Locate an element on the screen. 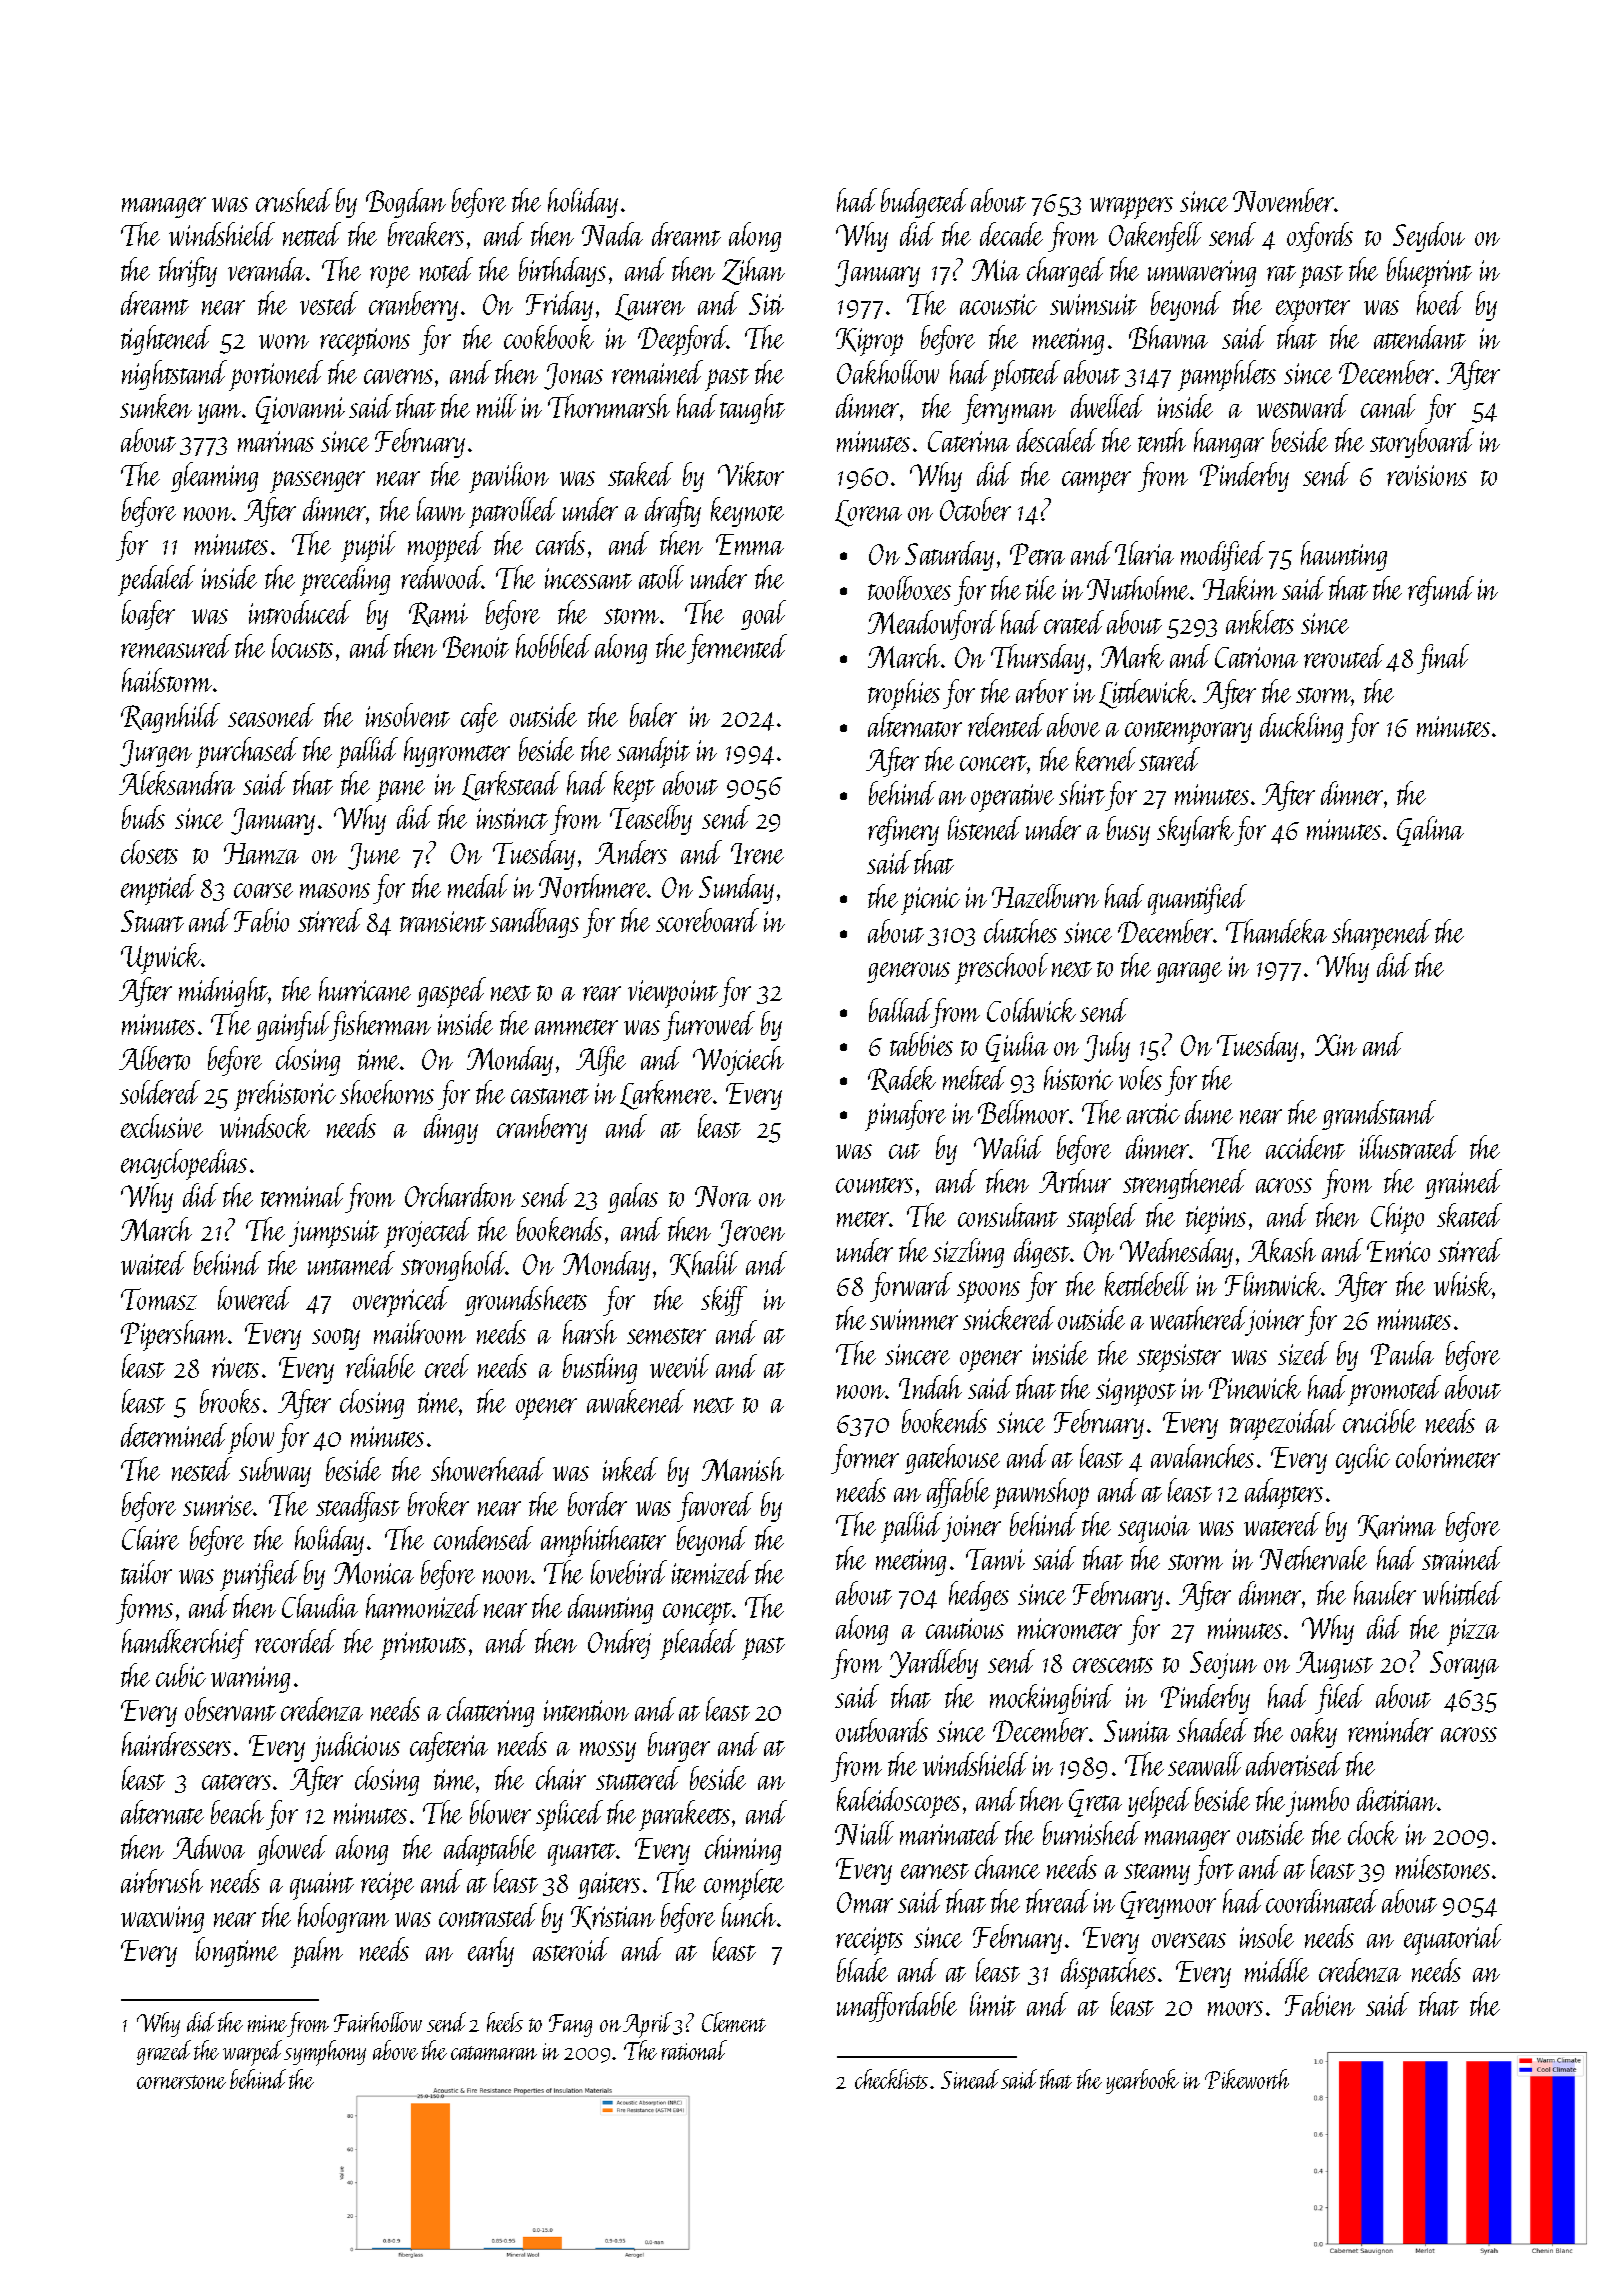 The image size is (1620, 2292). stapled is located at coordinates (1102, 1218).
